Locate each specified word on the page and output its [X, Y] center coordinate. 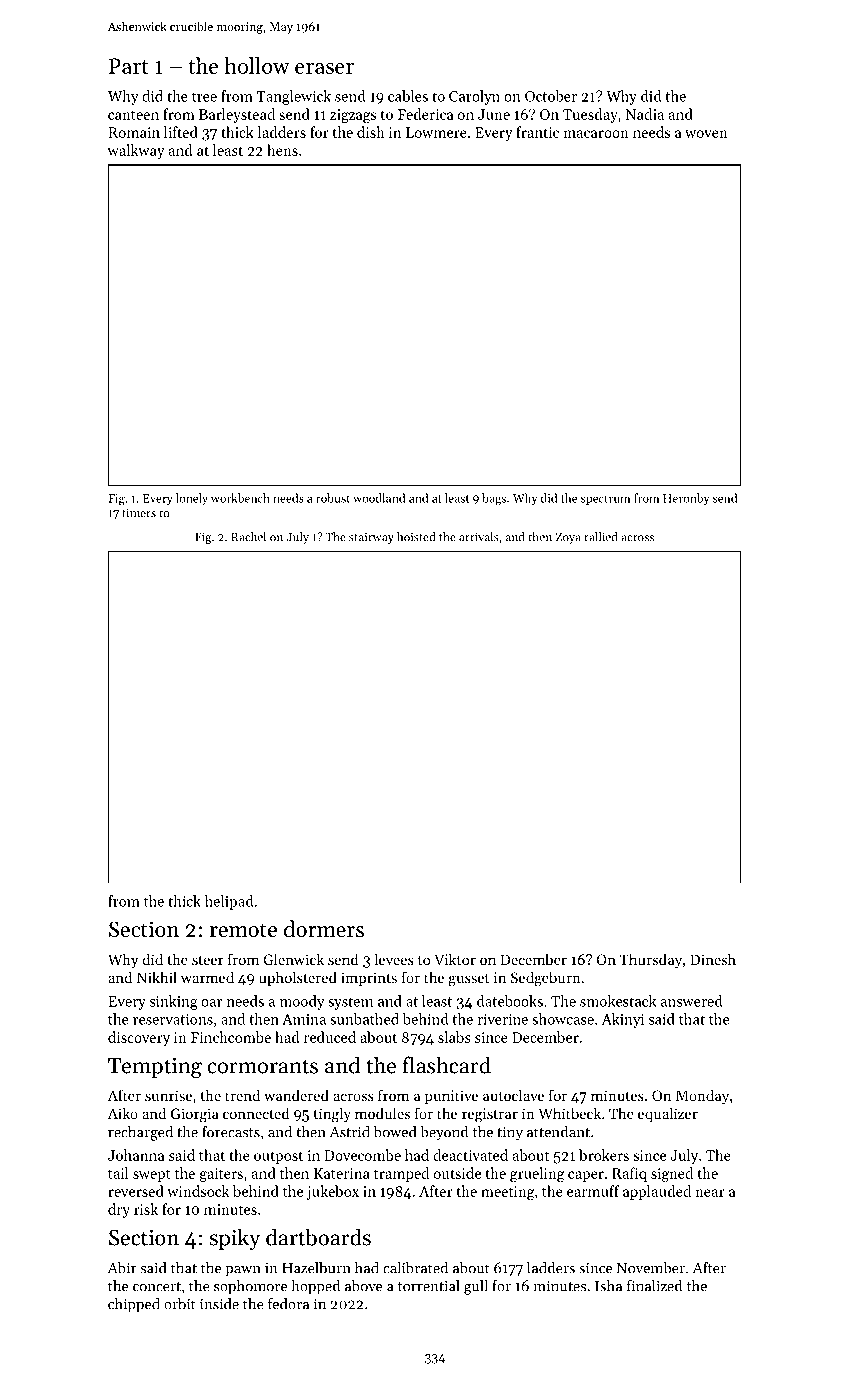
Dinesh [713, 959]
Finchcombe [231, 1037]
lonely [192, 499]
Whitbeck [570, 1113]
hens [282, 150]
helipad [229, 902]
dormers [324, 929]
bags [494, 499]
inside [219, 1304]
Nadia [645, 114]
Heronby [686, 499]
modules [382, 1113]
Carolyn [474, 97]
